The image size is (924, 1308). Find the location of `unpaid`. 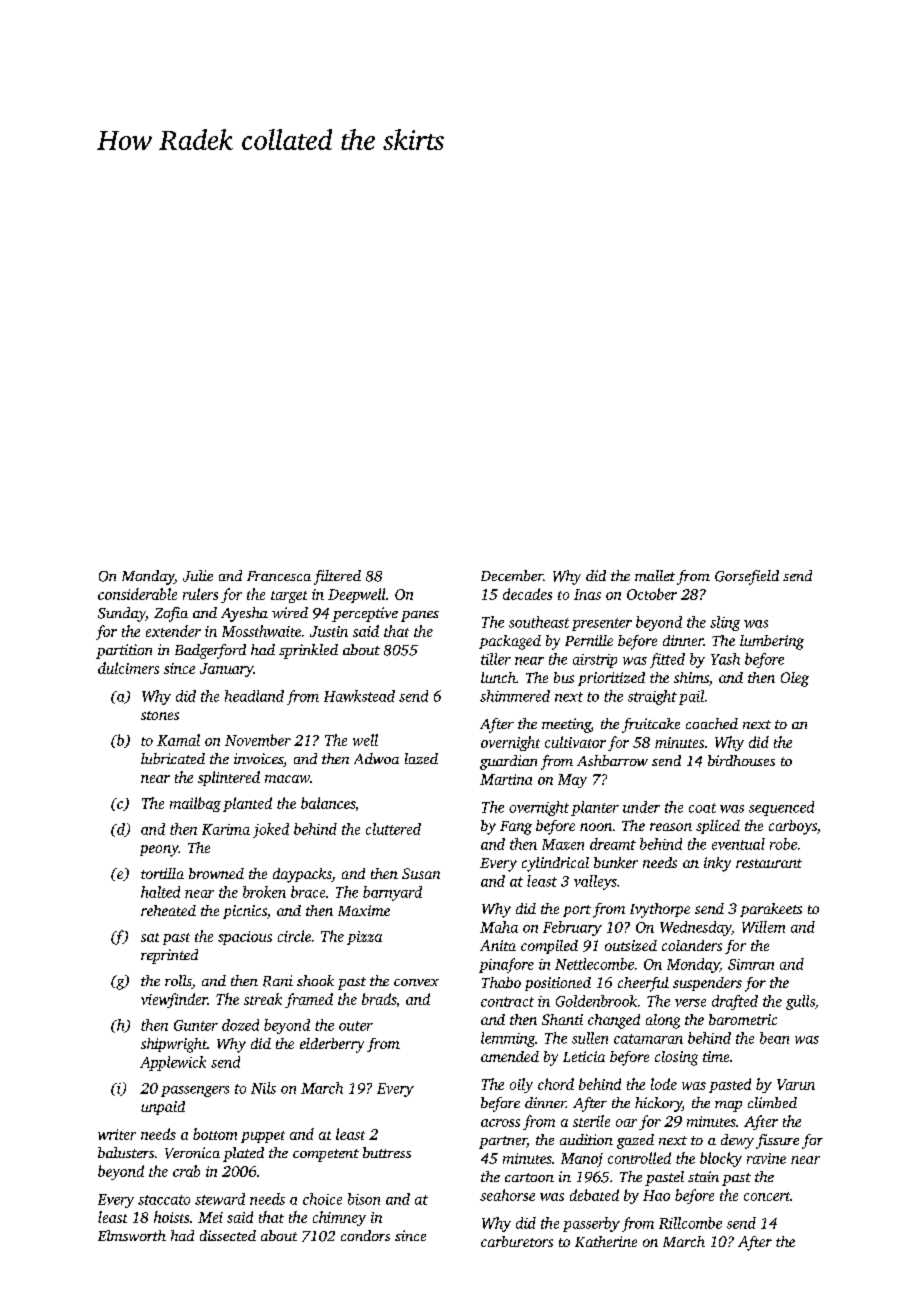

unpaid is located at coordinates (163, 1108).
